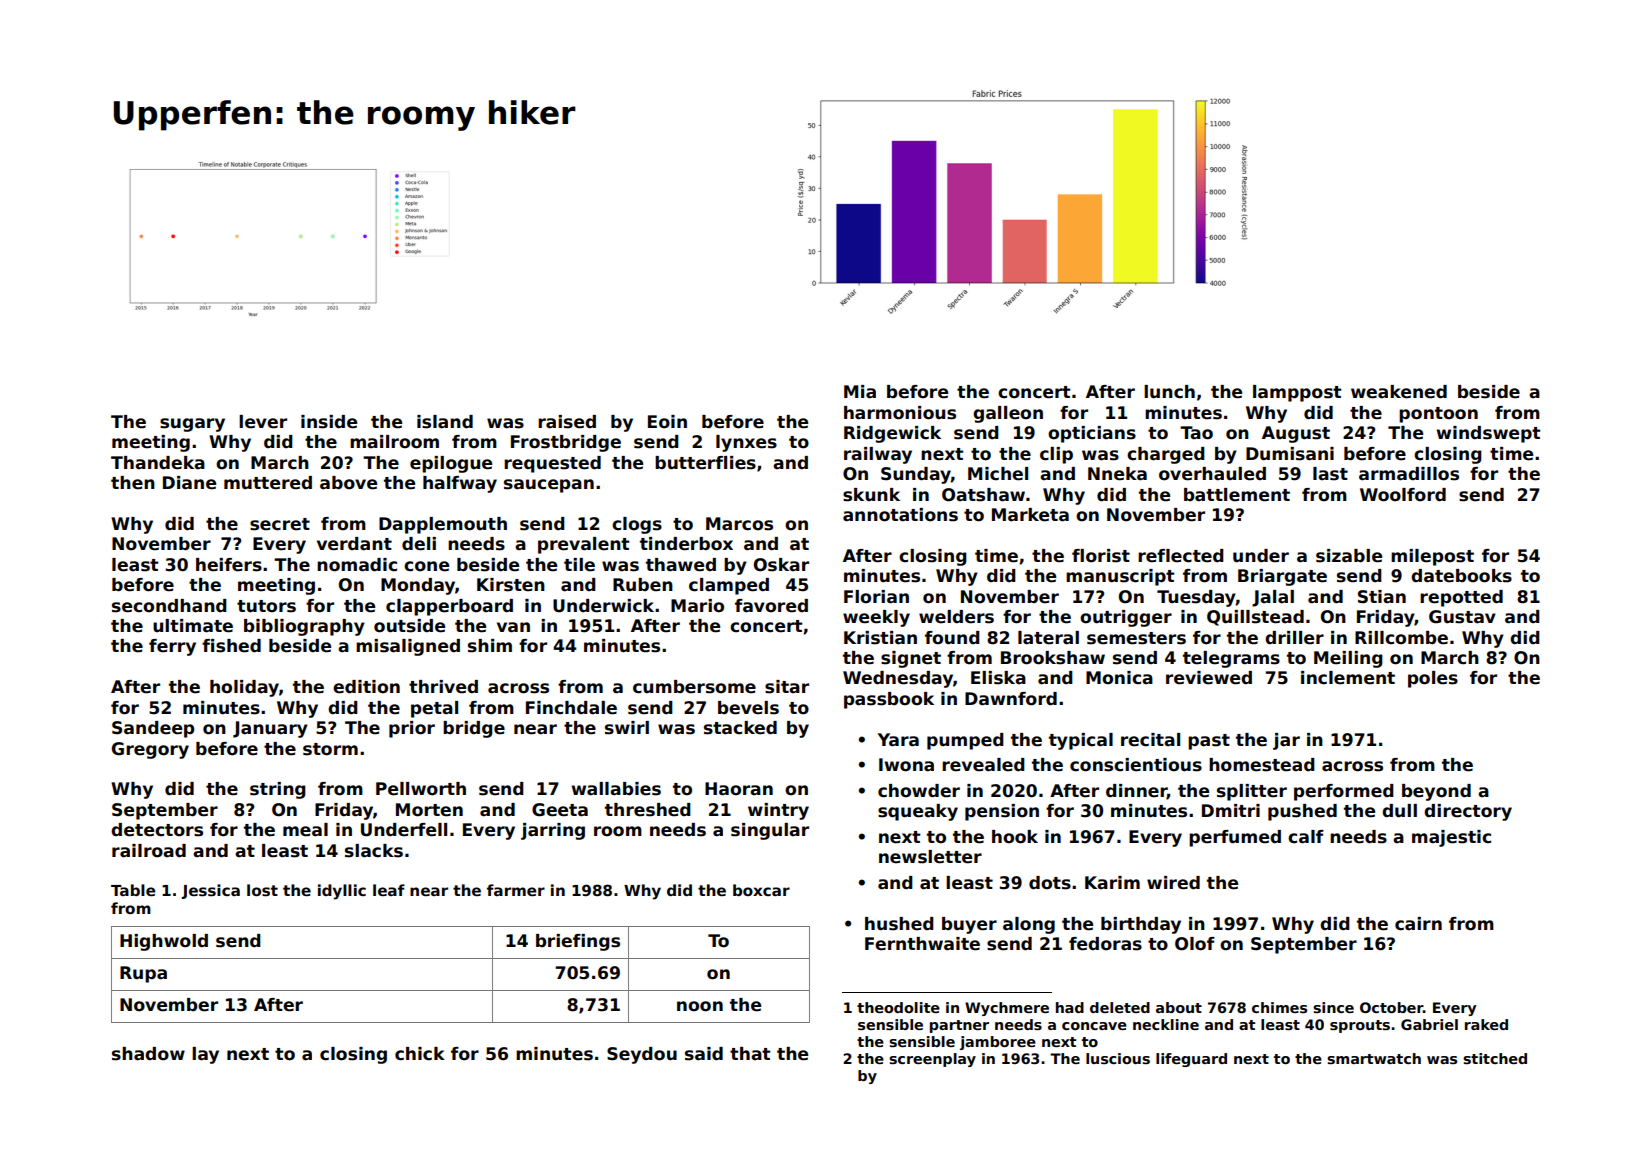  Describe the element at coordinates (229, 565) in the screenshot. I see `heifers` at that location.
